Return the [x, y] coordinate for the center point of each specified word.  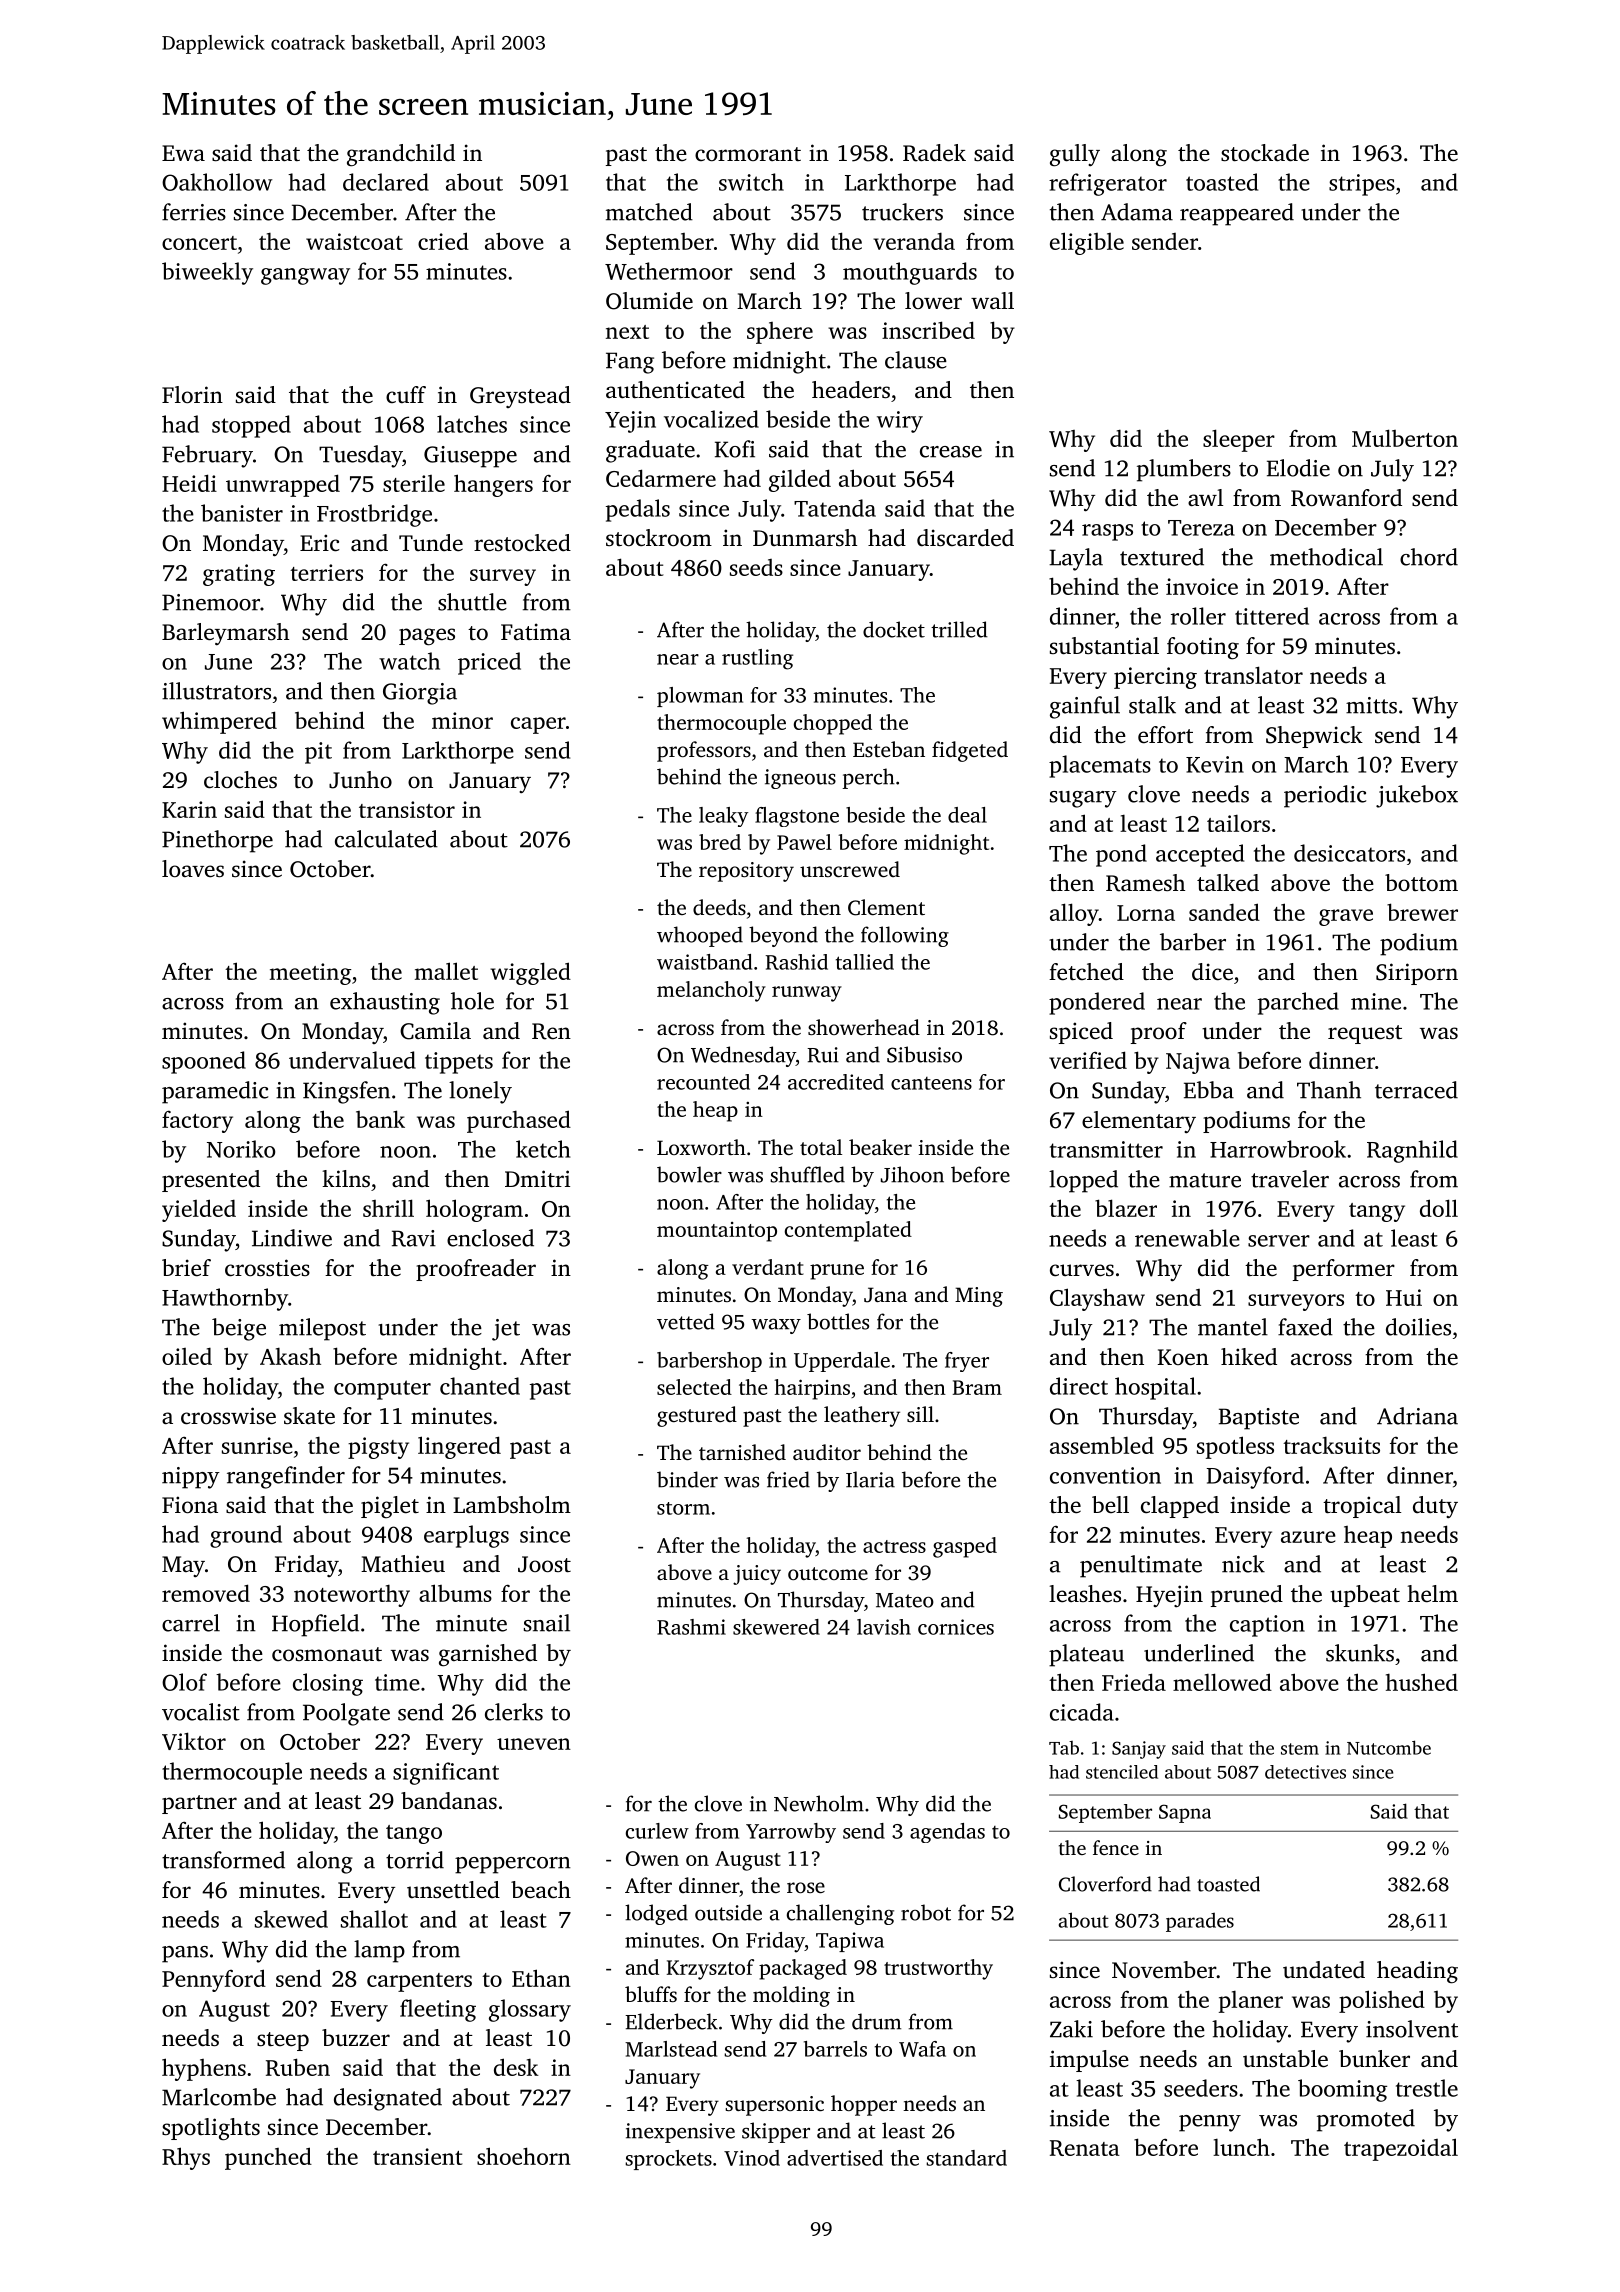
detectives [1305, 1772]
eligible [1087, 243]
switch [751, 182]
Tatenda [835, 508]
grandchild [401, 155]
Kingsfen [346, 1092]
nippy [191, 1478]
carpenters [419, 1982]
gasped [965, 1547]
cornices [956, 1627]
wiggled [530, 973]
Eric [320, 543]
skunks [1360, 1653]
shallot [374, 1919]
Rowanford [1346, 498]
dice [1212, 972]
